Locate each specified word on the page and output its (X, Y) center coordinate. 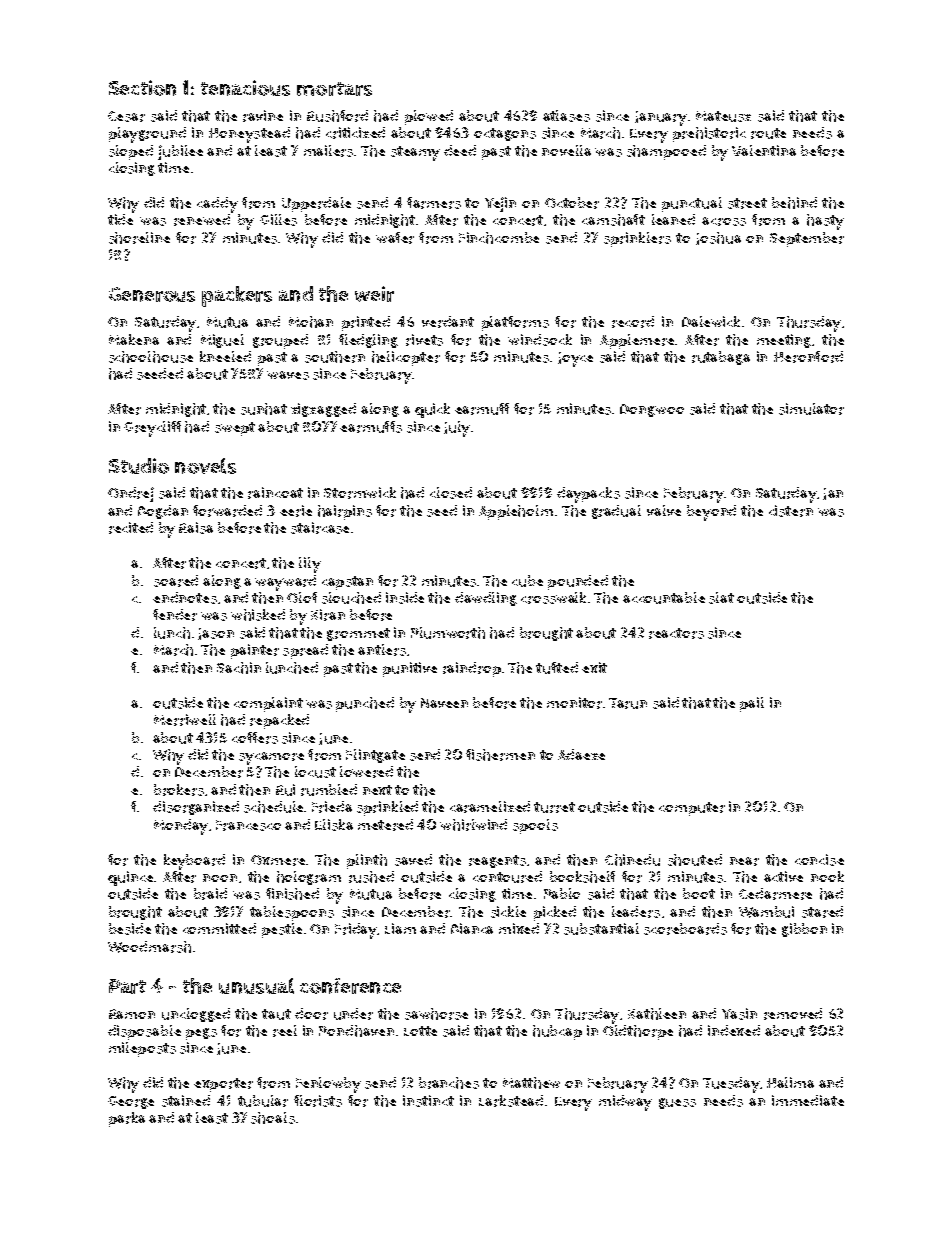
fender (175, 615)
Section (142, 88)
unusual (256, 986)
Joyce (575, 359)
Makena (134, 339)
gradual (616, 512)
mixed (519, 928)
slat (721, 598)
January (661, 118)
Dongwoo (652, 410)
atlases (566, 116)
